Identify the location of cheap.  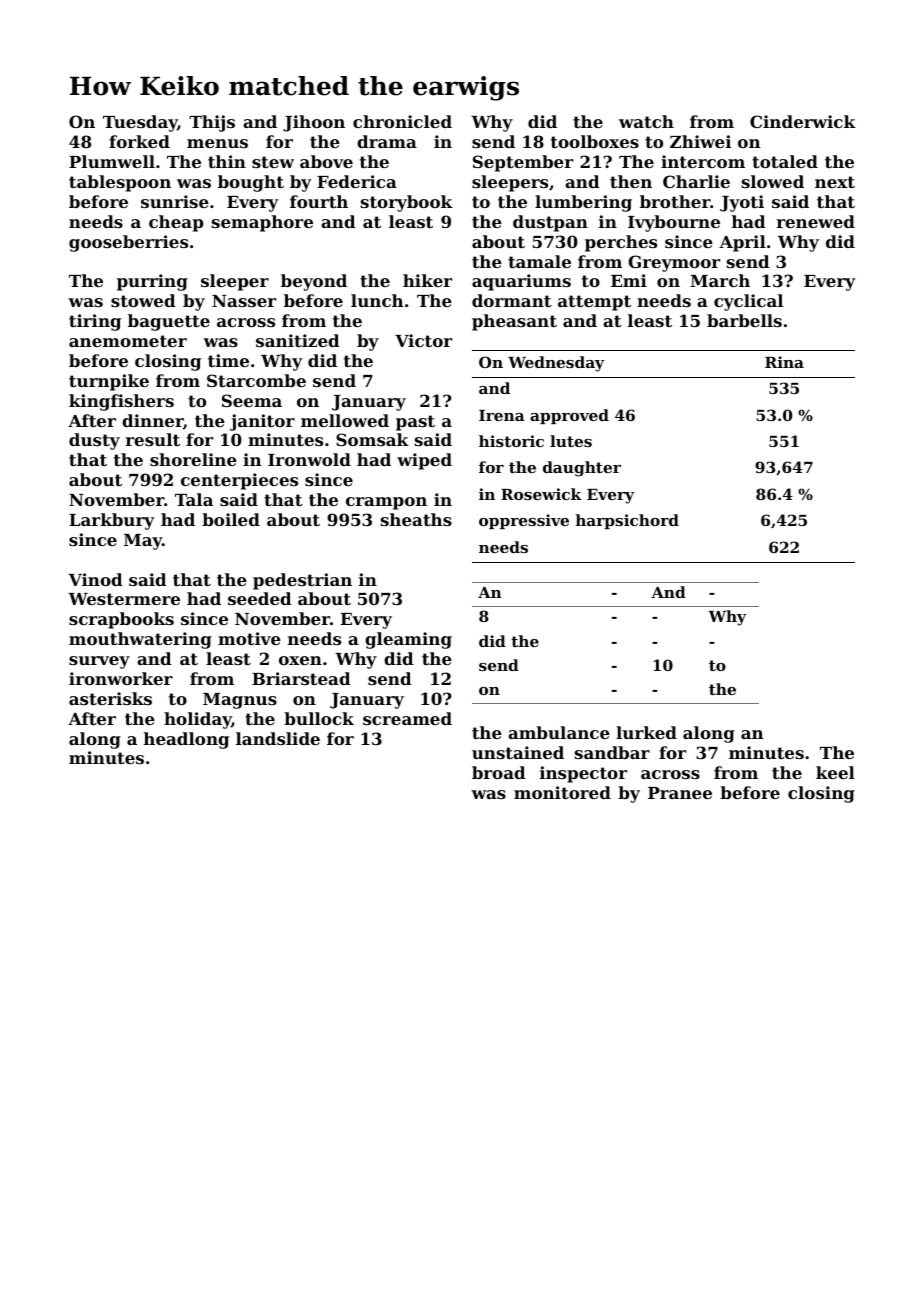
(176, 223).
